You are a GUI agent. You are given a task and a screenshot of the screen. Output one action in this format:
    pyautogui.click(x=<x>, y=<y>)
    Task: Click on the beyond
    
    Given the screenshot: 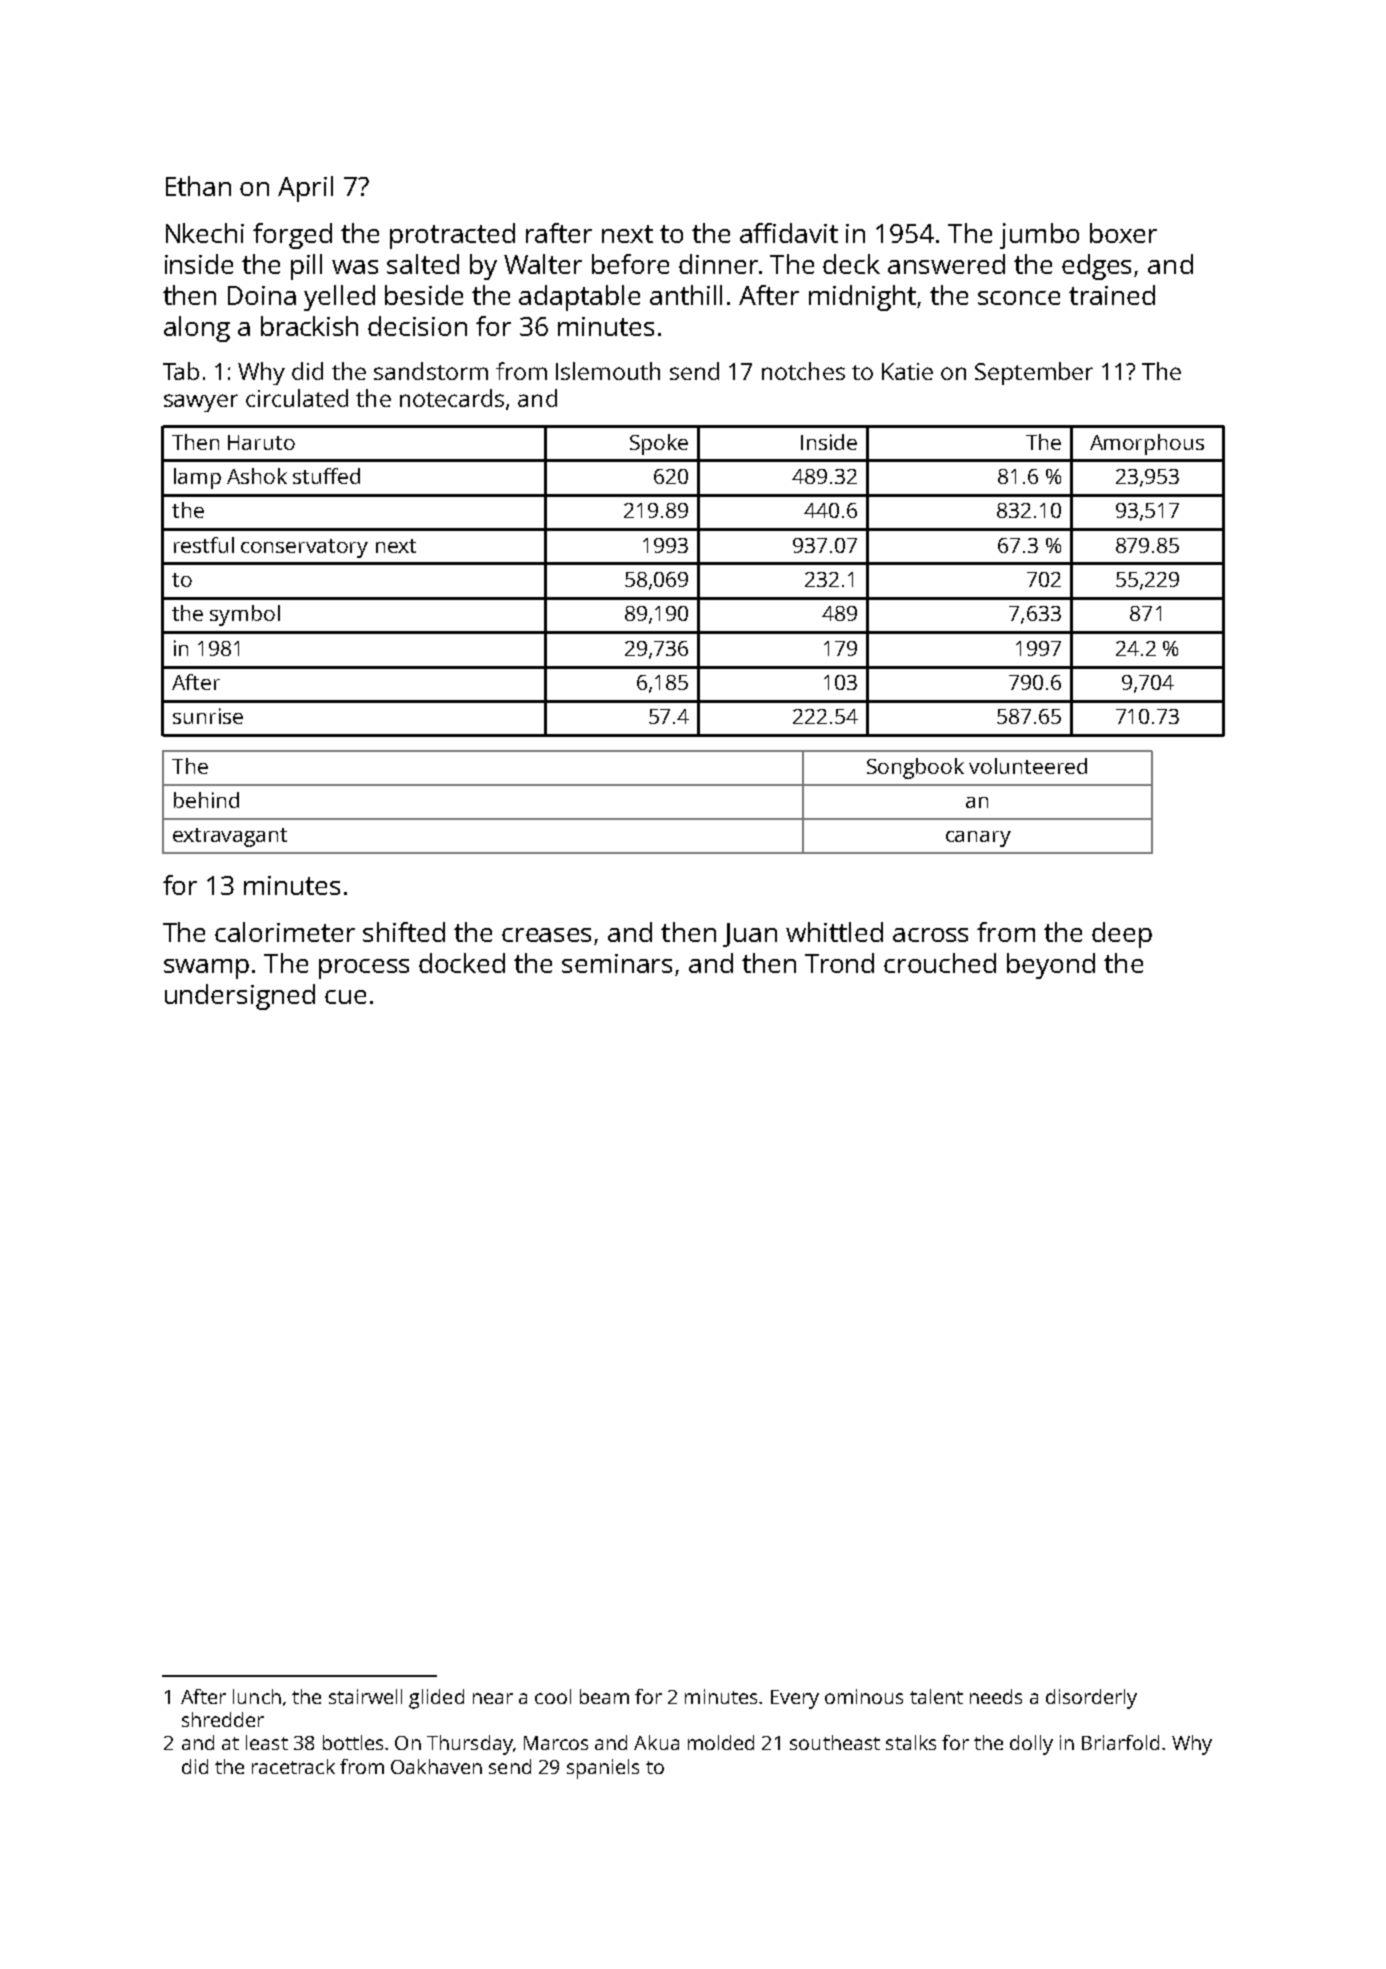 What is the action you would take?
    pyautogui.click(x=1051, y=966)
